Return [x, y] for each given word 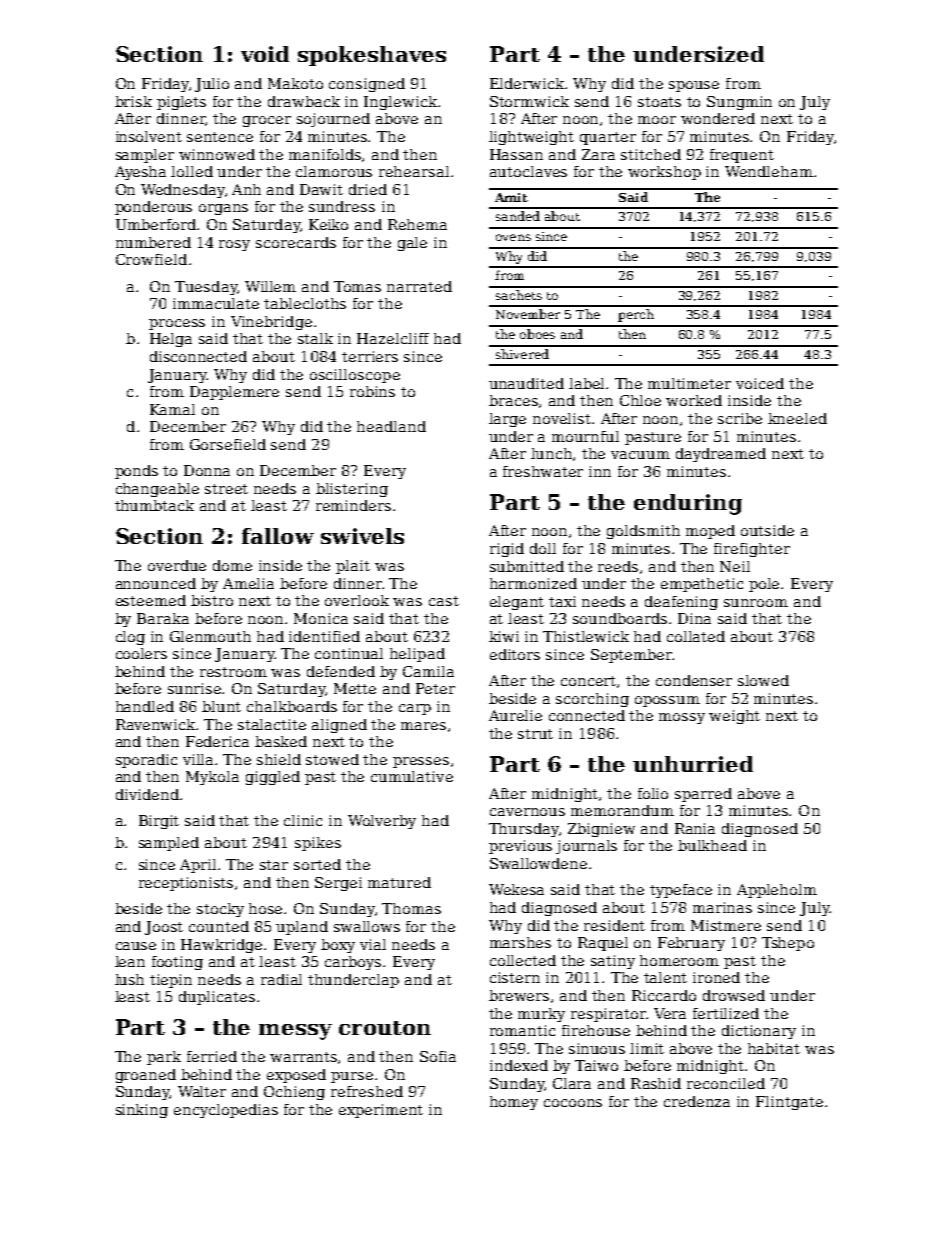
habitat [774, 1048]
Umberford [157, 224]
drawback [304, 101]
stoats [659, 102]
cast [444, 601]
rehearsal [414, 171]
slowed [763, 680]
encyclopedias [226, 1111]
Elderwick [527, 83]
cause [136, 946]
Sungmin [739, 103]
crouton [385, 1028]
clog [130, 638]
